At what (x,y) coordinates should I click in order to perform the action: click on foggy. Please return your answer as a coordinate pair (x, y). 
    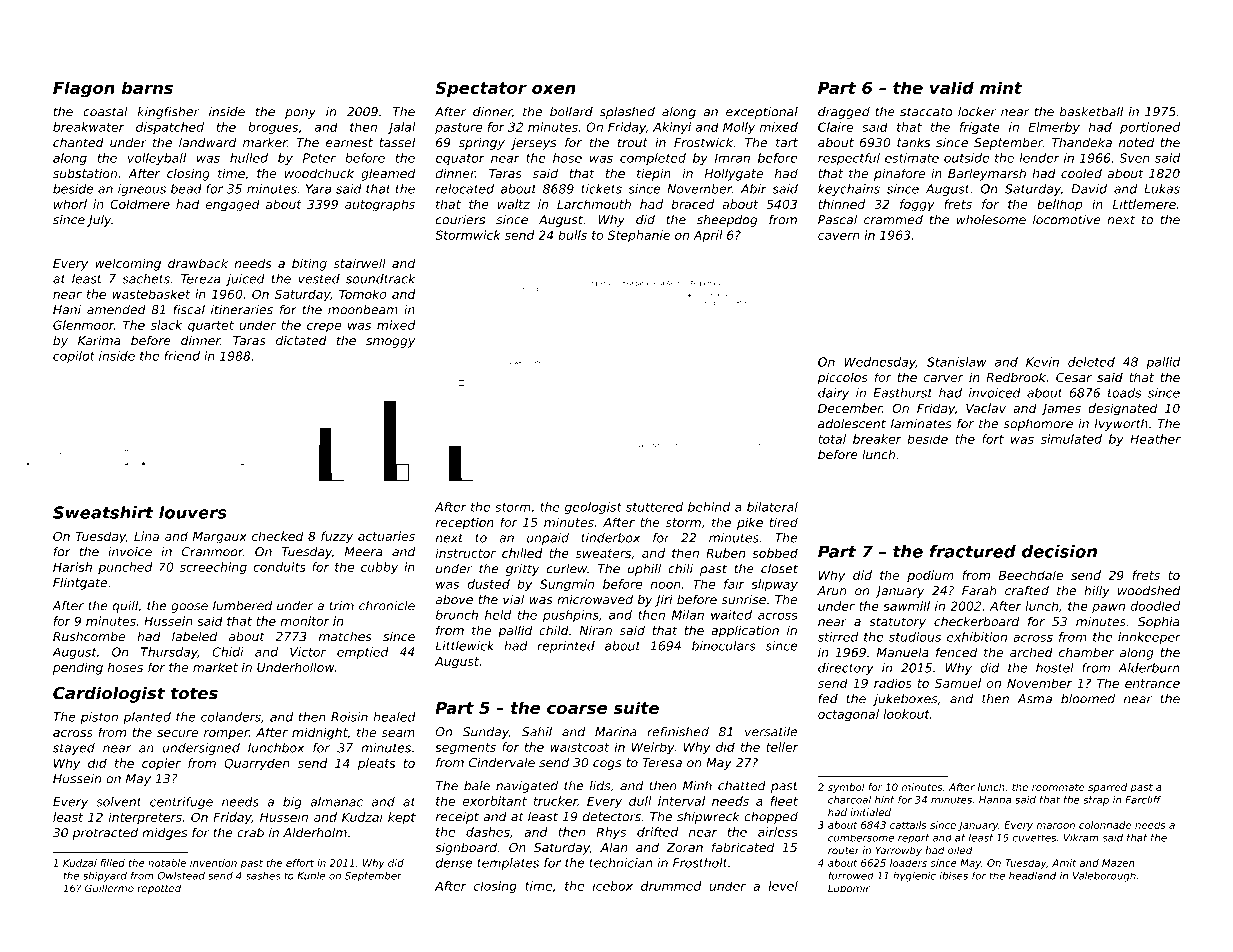
    Looking at the image, I should click on (917, 205).
